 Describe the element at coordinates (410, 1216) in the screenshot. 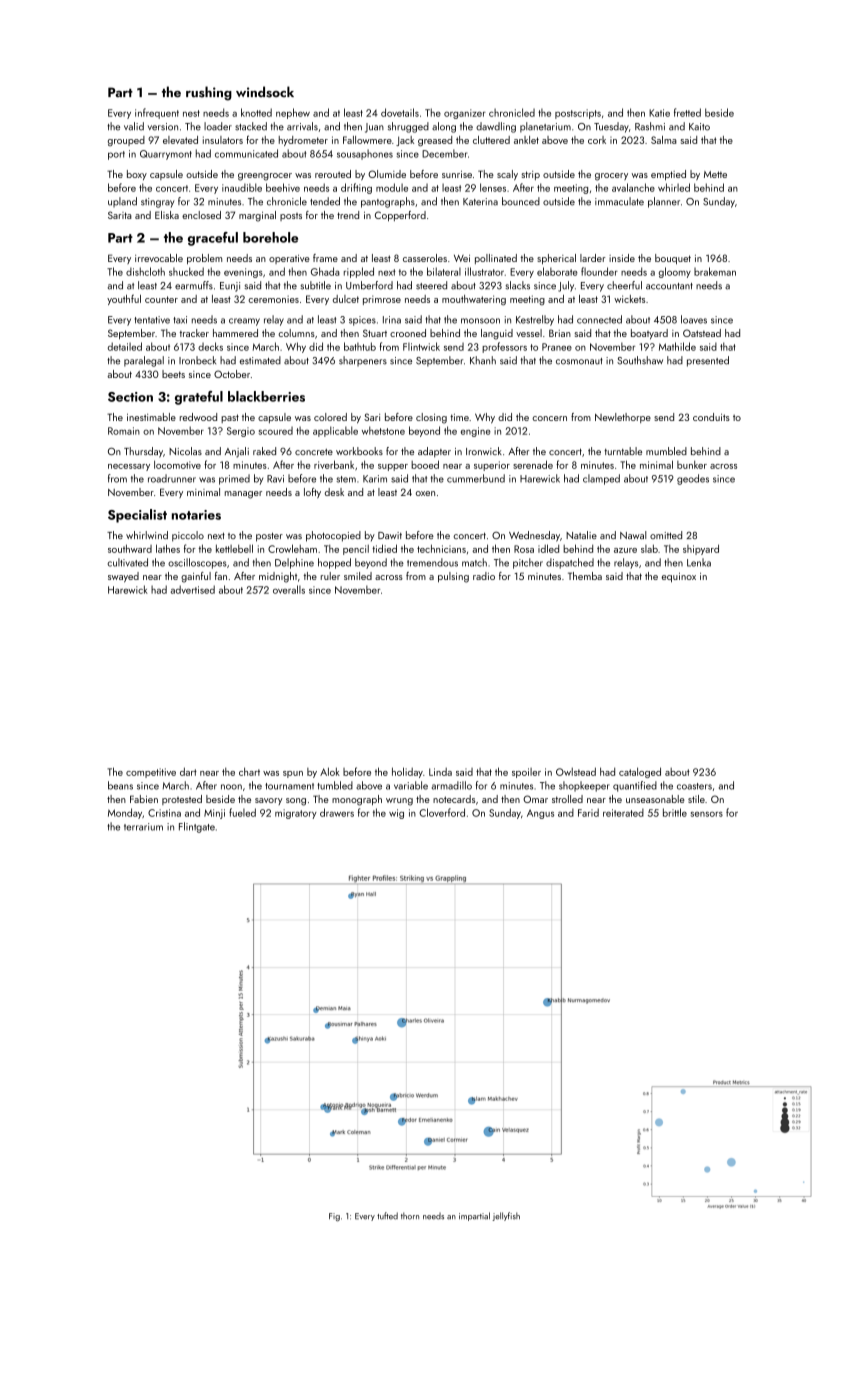

I see `thorn` at that location.
